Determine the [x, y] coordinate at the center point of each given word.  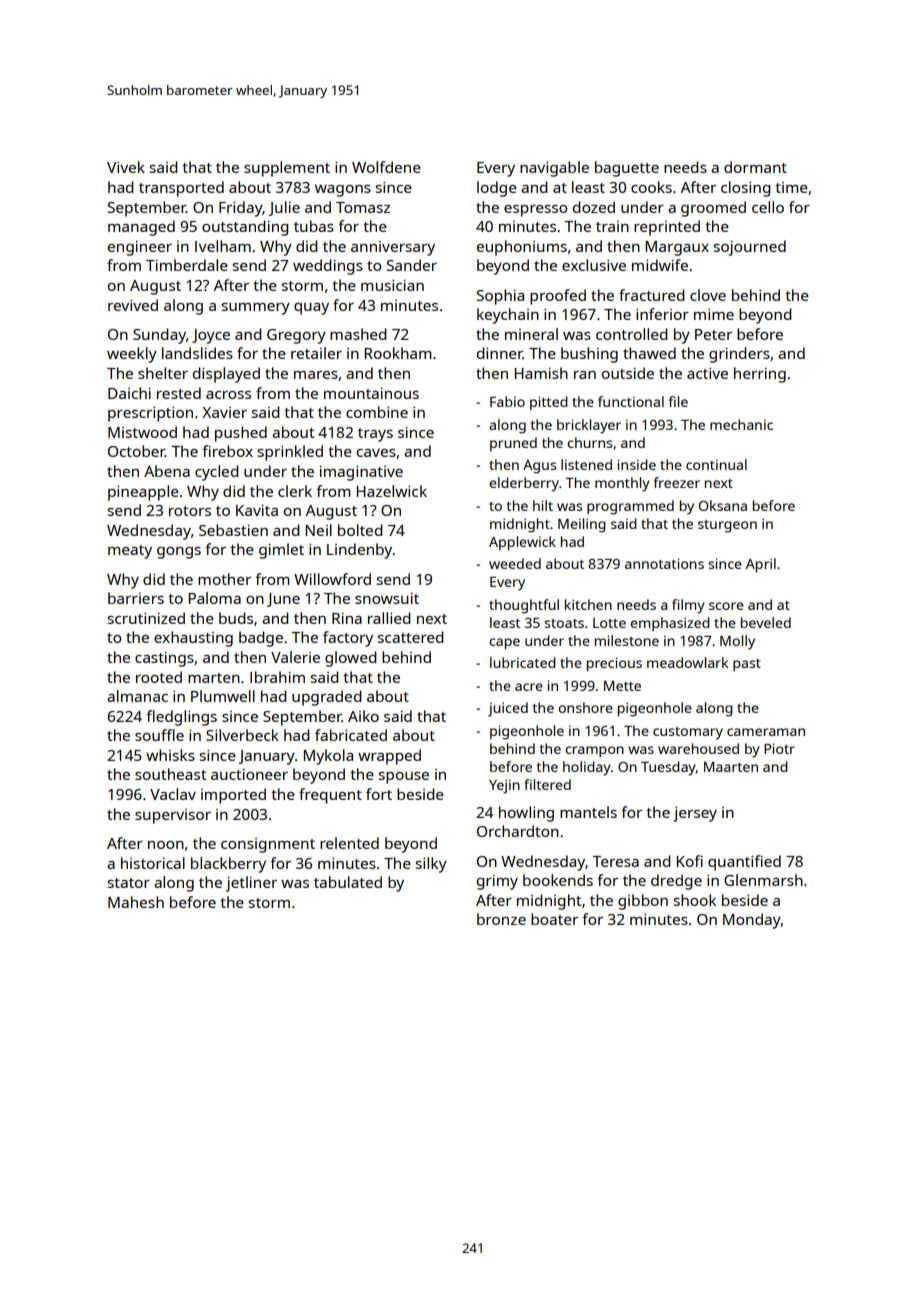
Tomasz [363, 207]
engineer [140, 248]
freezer [677, 482]
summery [256, 309]
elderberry [524, 484]
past [747, 665]
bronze [501, 919]
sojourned [750, 248]
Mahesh [136, 902]
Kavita [257, 510]
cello [768, 207]
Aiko [363, 716]
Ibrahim [277, 677]
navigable [554, 169]
